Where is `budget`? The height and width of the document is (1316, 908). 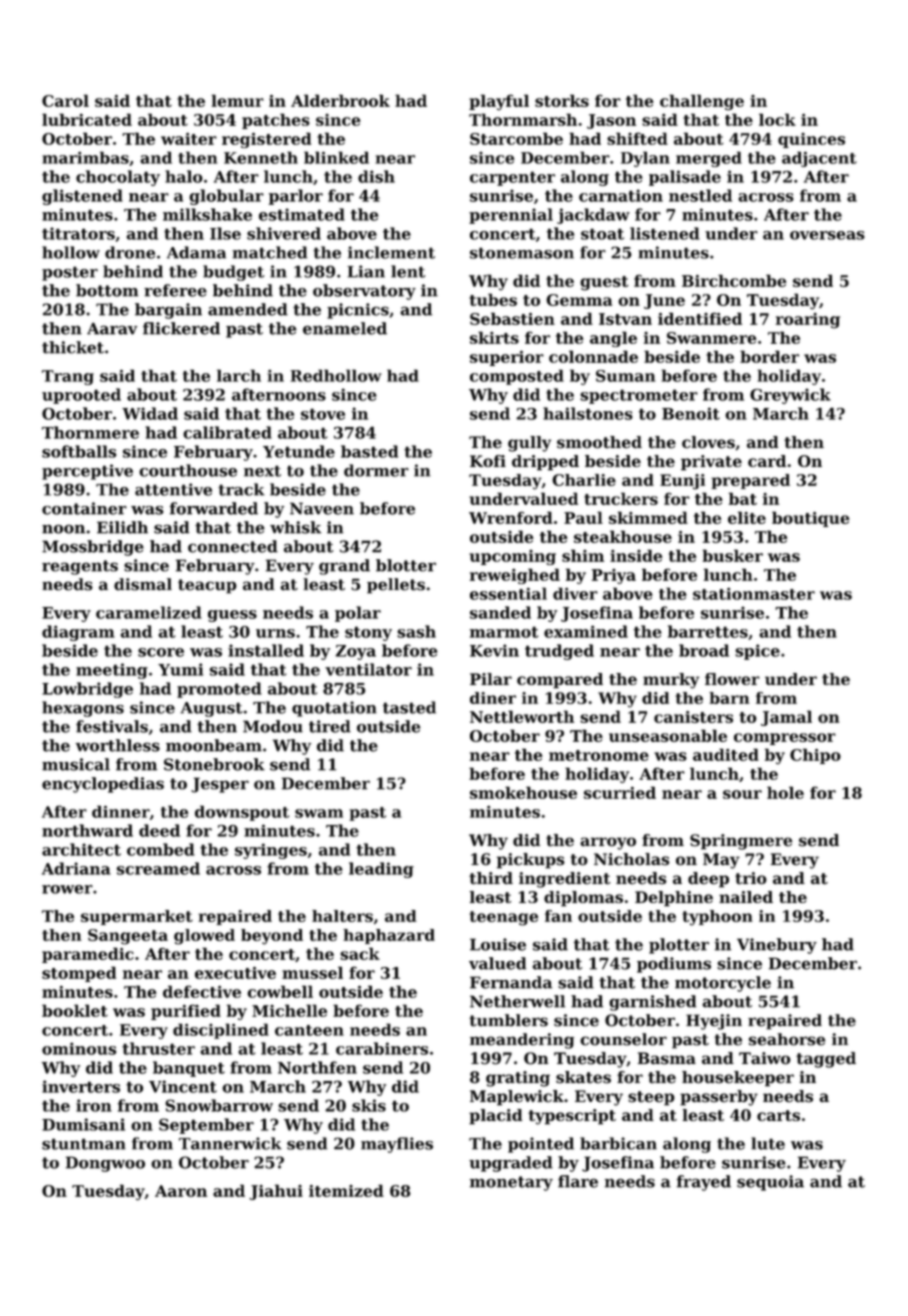
budget is located at coordinates (233, 273).
